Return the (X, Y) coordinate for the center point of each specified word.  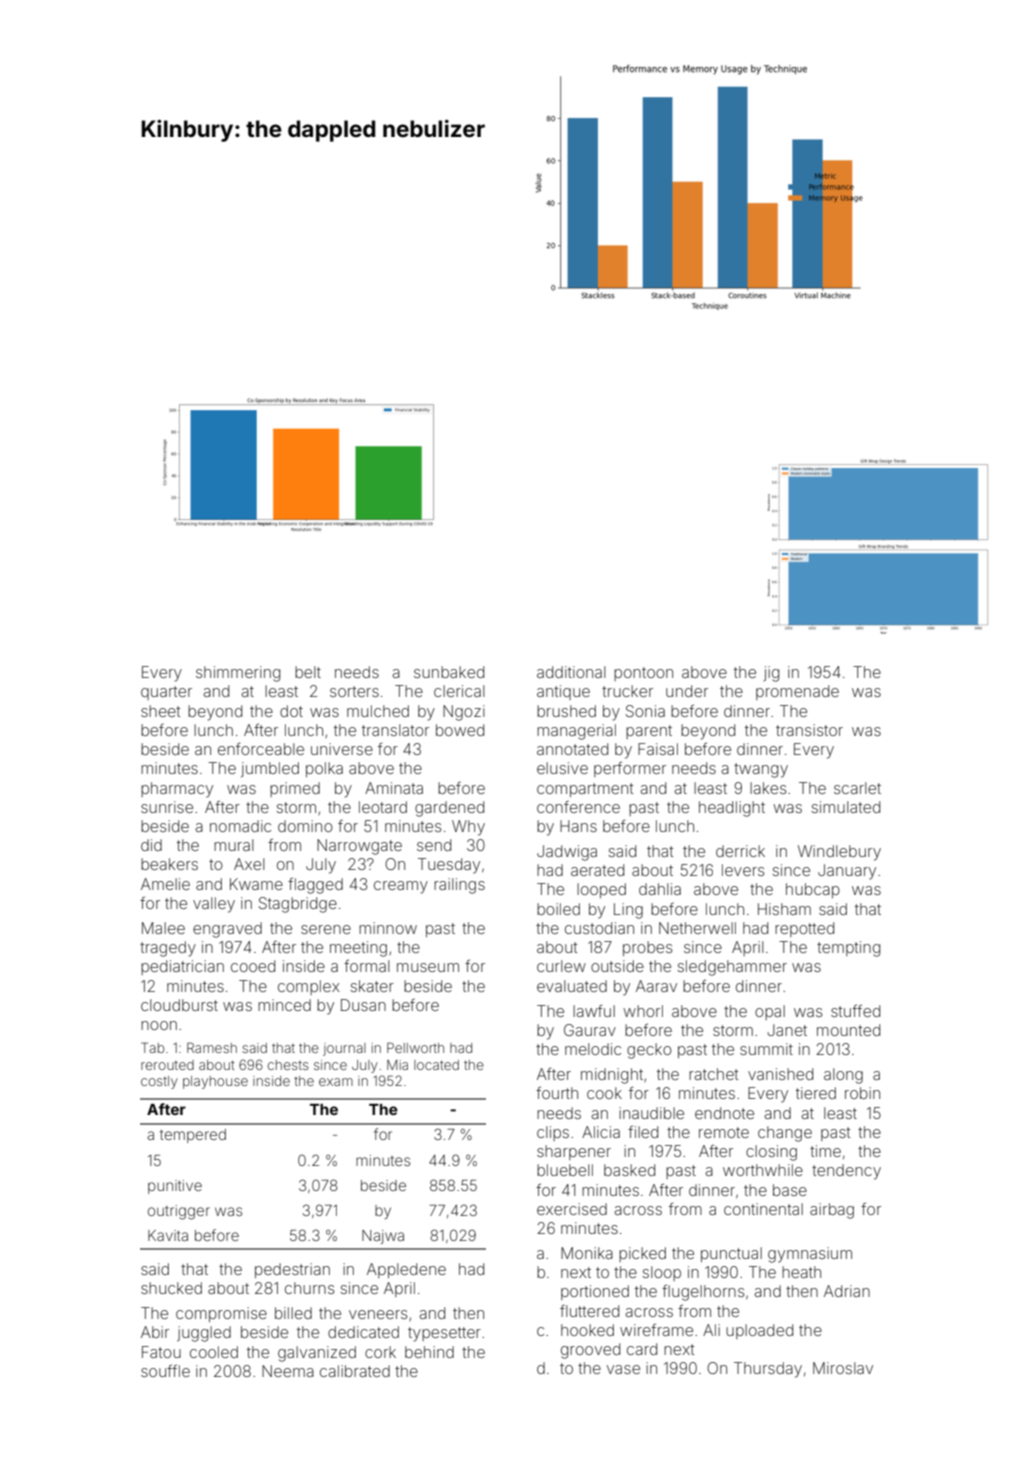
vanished (780, 1074)
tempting (848, 949)
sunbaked (449, 672)
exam (336, 1082)
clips (553, 1133)
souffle (165, 1370)
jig (771, 674)
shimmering (238, 674)
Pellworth (415, 1047)
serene (326, 929)
